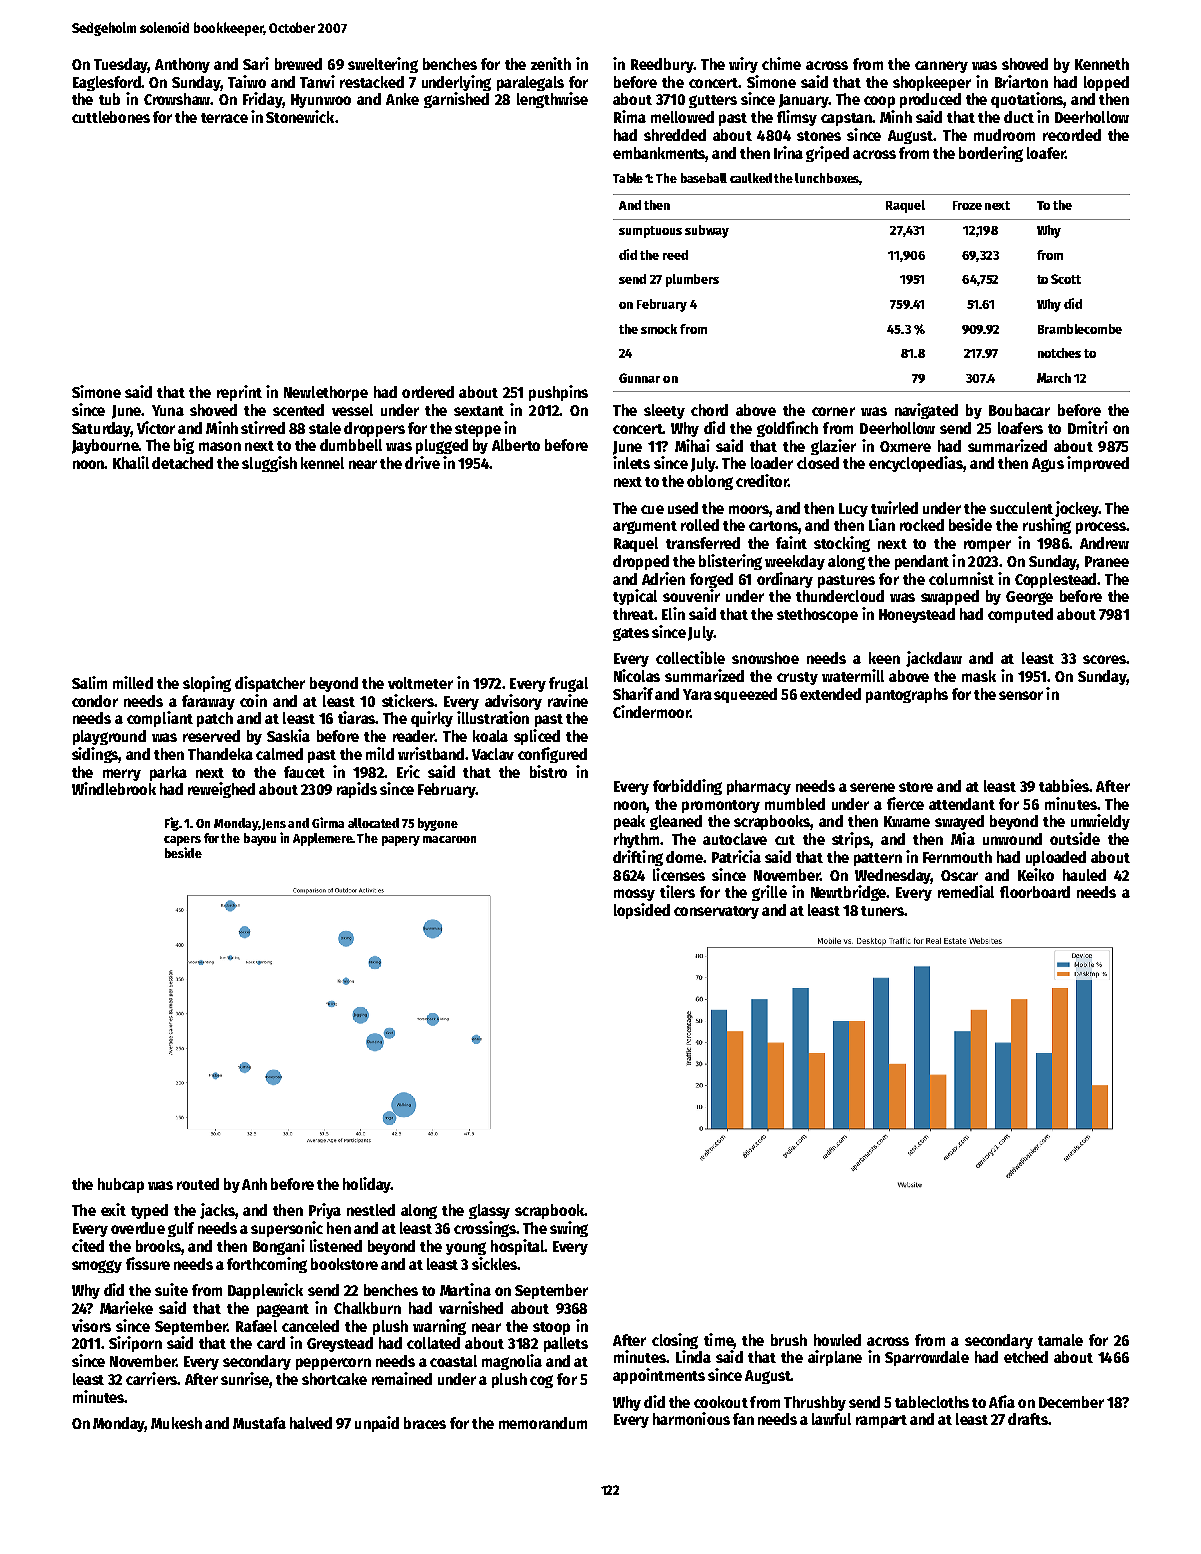 Image resolution: width=1201 pixels, height=1554 pixels. Describe the element at coordinates (279, 1247) in the document. I see `Bongani` at that location.
